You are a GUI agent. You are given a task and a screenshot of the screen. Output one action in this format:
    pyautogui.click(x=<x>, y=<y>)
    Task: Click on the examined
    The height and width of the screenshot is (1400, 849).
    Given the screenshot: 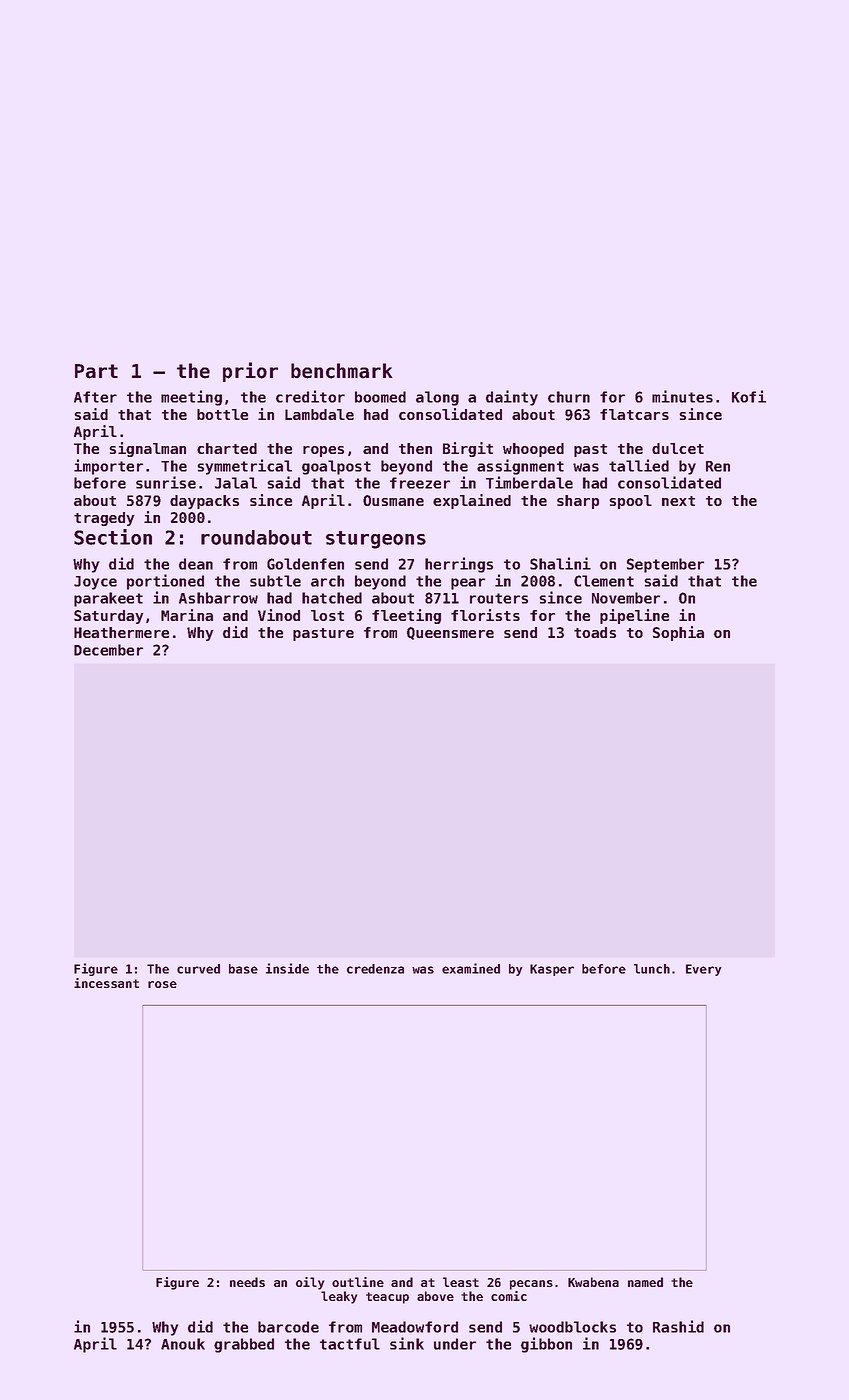 What is the action you would take?
    pyautogui.click(x=471, y=968)
